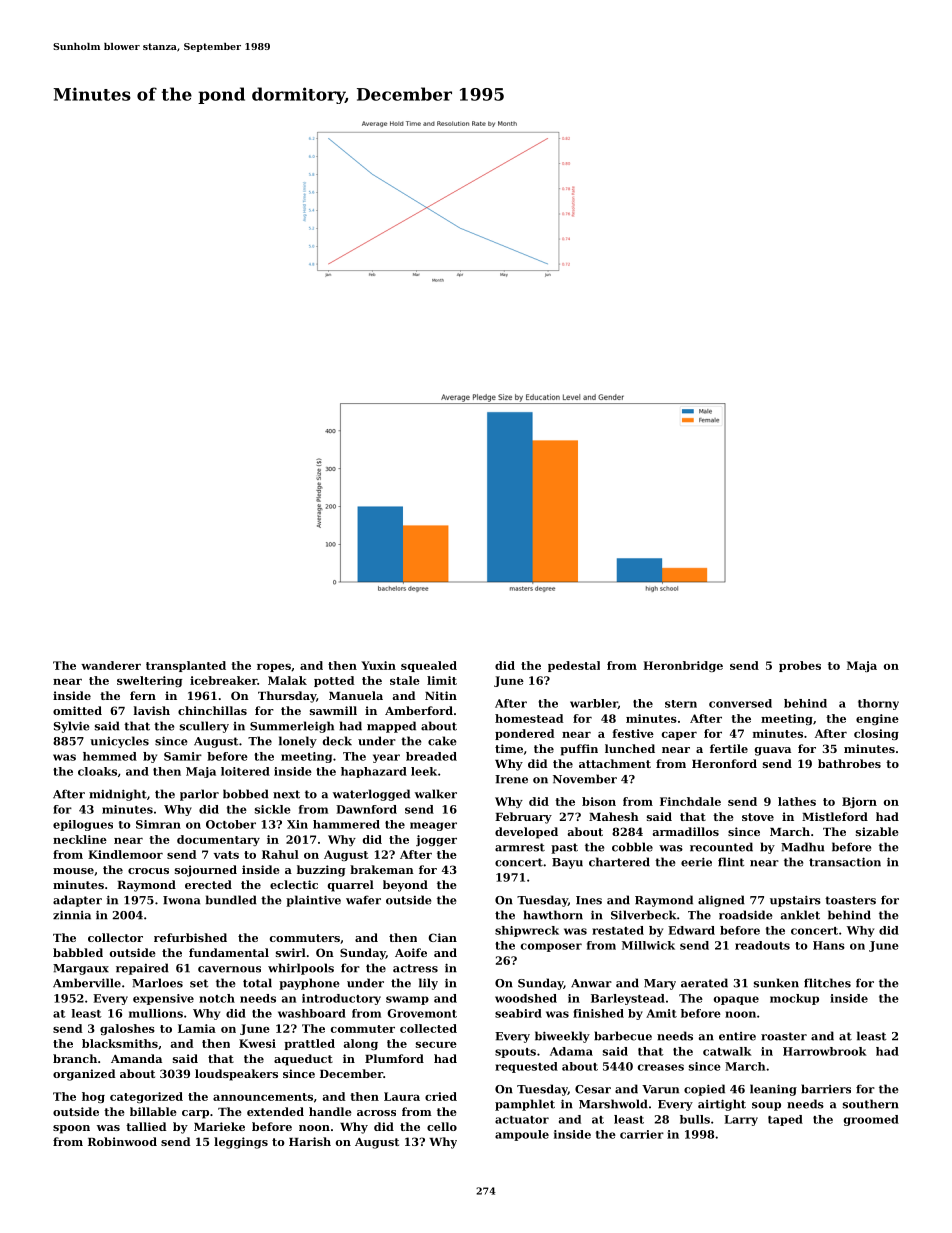 Image resolution: width=952 pixels, height=1233 pixels. What do you see at coordinates (442, 741) in the screenshot?
I see `cake` at bounding box center [442, 741].
